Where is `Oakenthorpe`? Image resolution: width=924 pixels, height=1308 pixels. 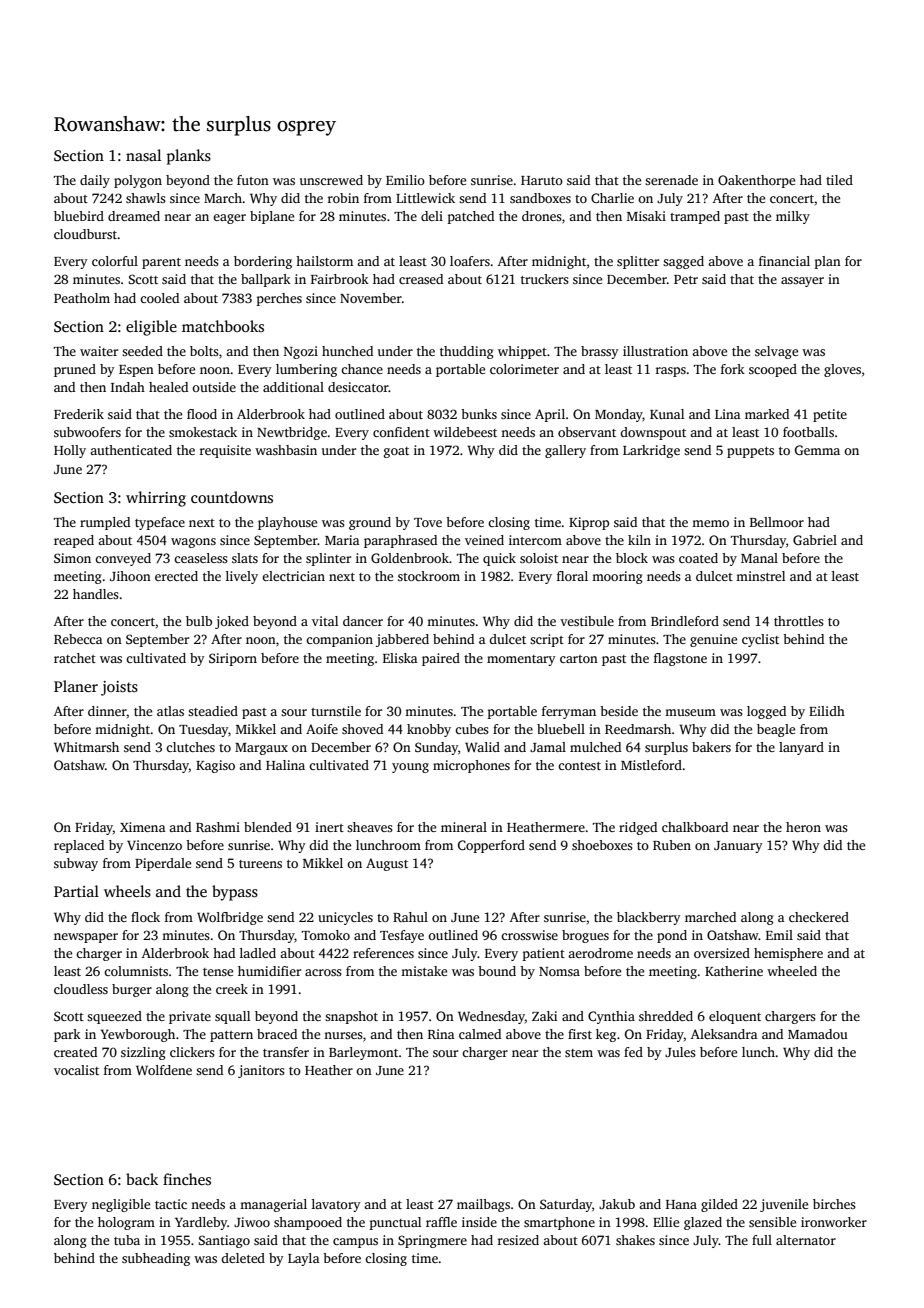 Oakenthorpe is located at coordinates (756, 181).
